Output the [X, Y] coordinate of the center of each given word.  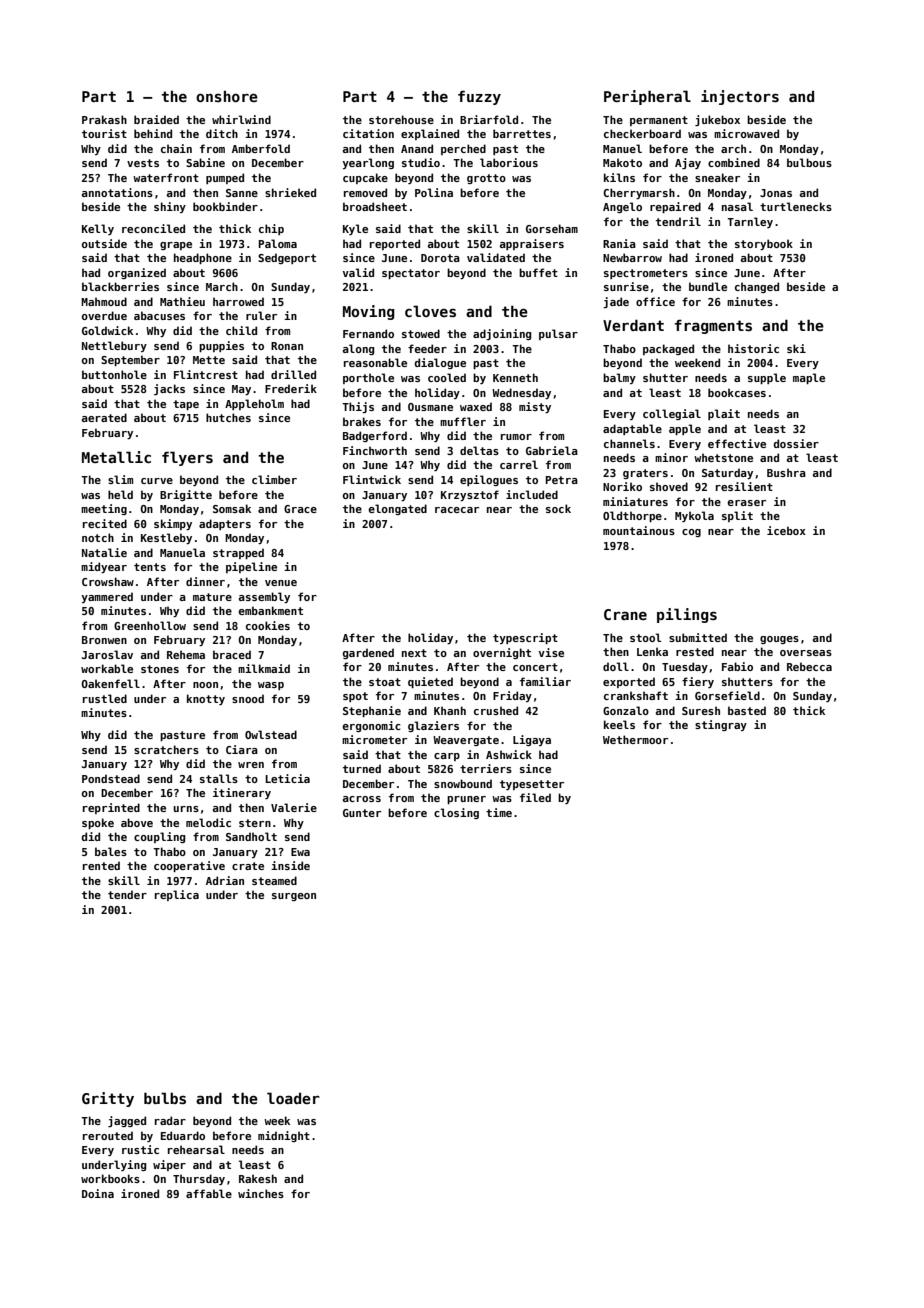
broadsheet [375, 206]
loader [293, 1098]
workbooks [110, 1178]
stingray [721, 725]
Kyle [355, 229]
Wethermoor [635, 739]
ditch [222, 133]
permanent [659, 121]
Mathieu [182, 301]
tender [127, 894]
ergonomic [372, 726]
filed [535, 797]
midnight [284, 1136]
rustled [105, 698]
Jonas [776, 193]
